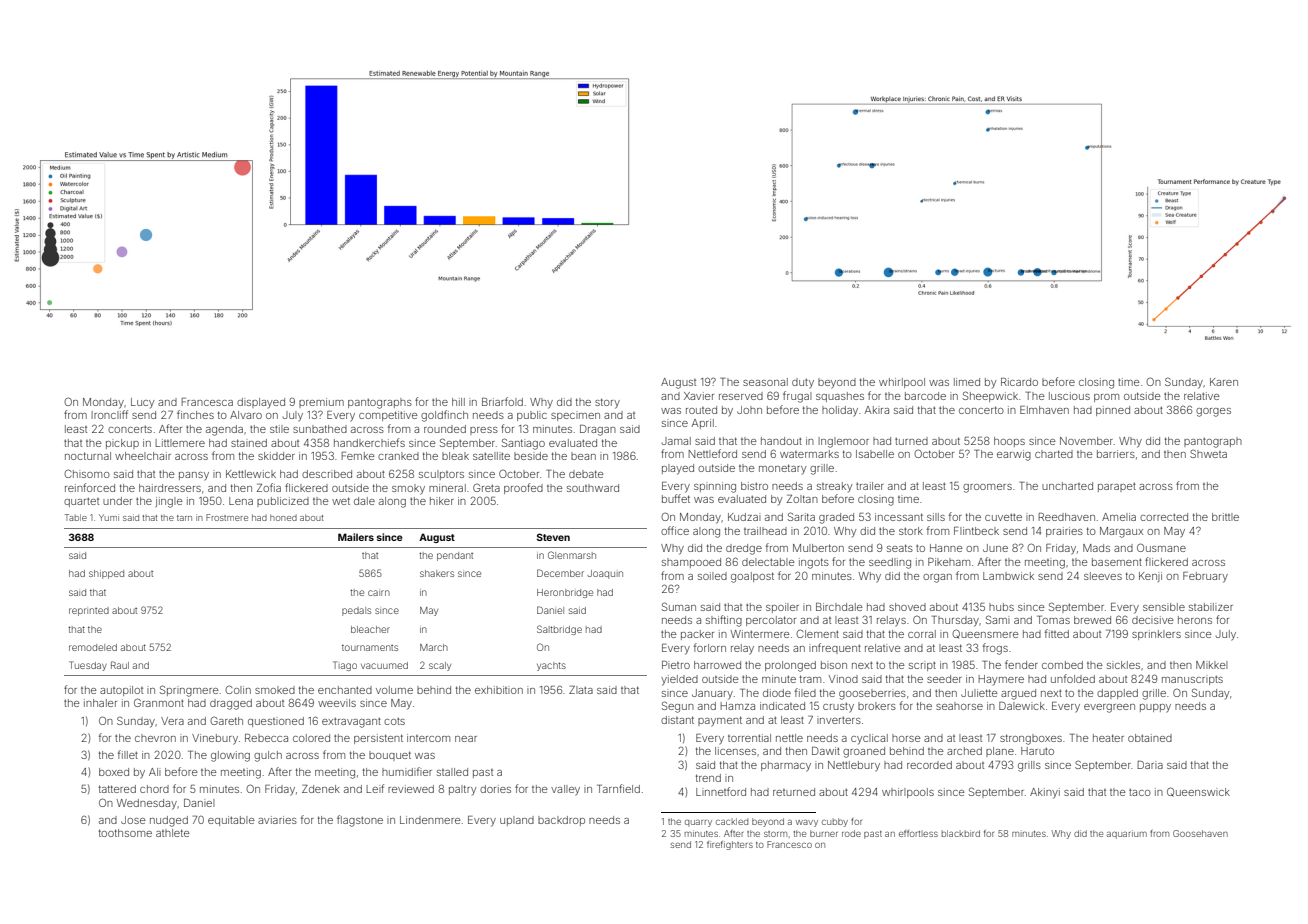 This page has width=1308, height=924. Describe the element at coordinates (1096, 548) in the page. I see `Mads` at that location.
